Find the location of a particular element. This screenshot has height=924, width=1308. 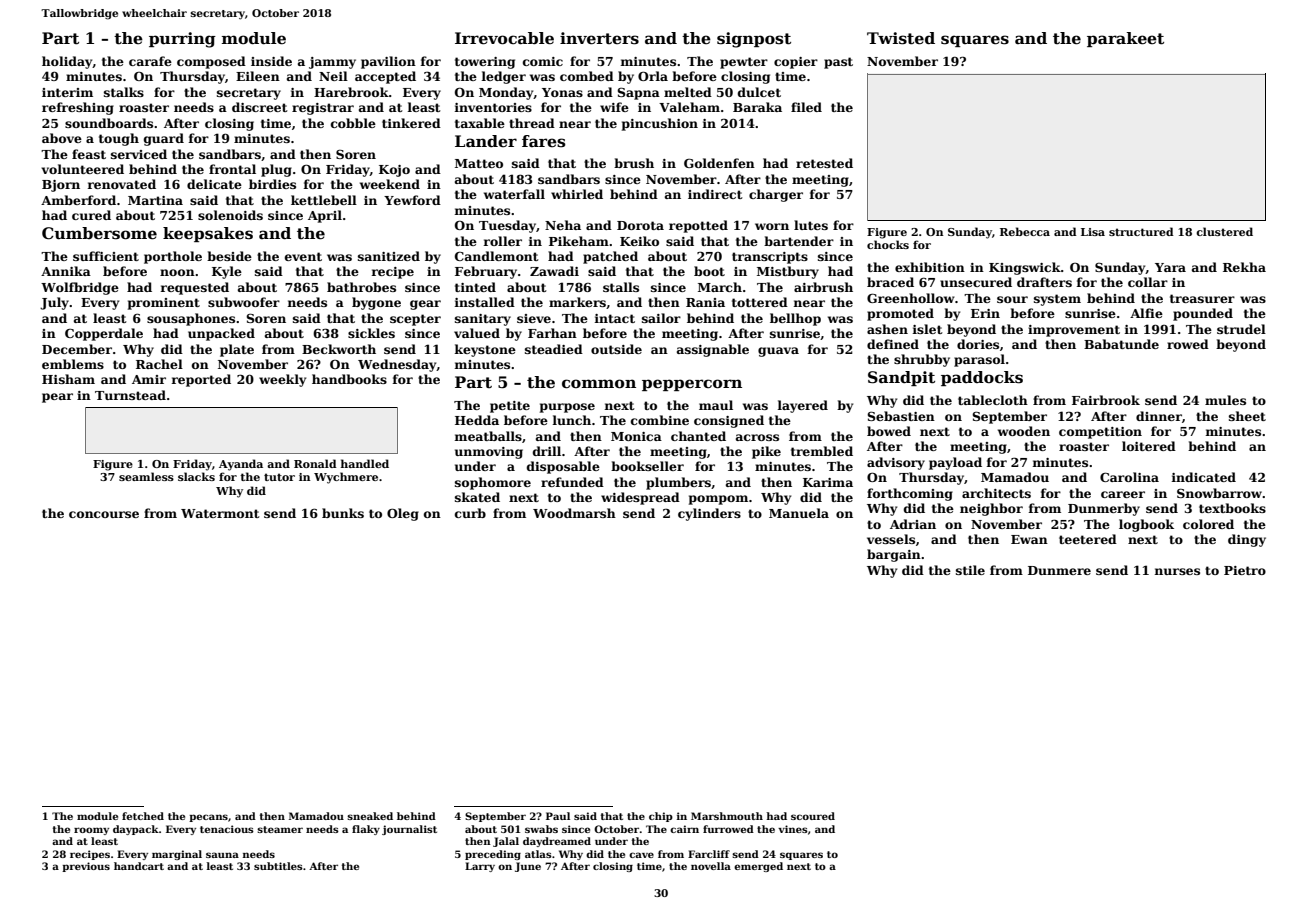

sneaked is located at coordinates (370, 816).
